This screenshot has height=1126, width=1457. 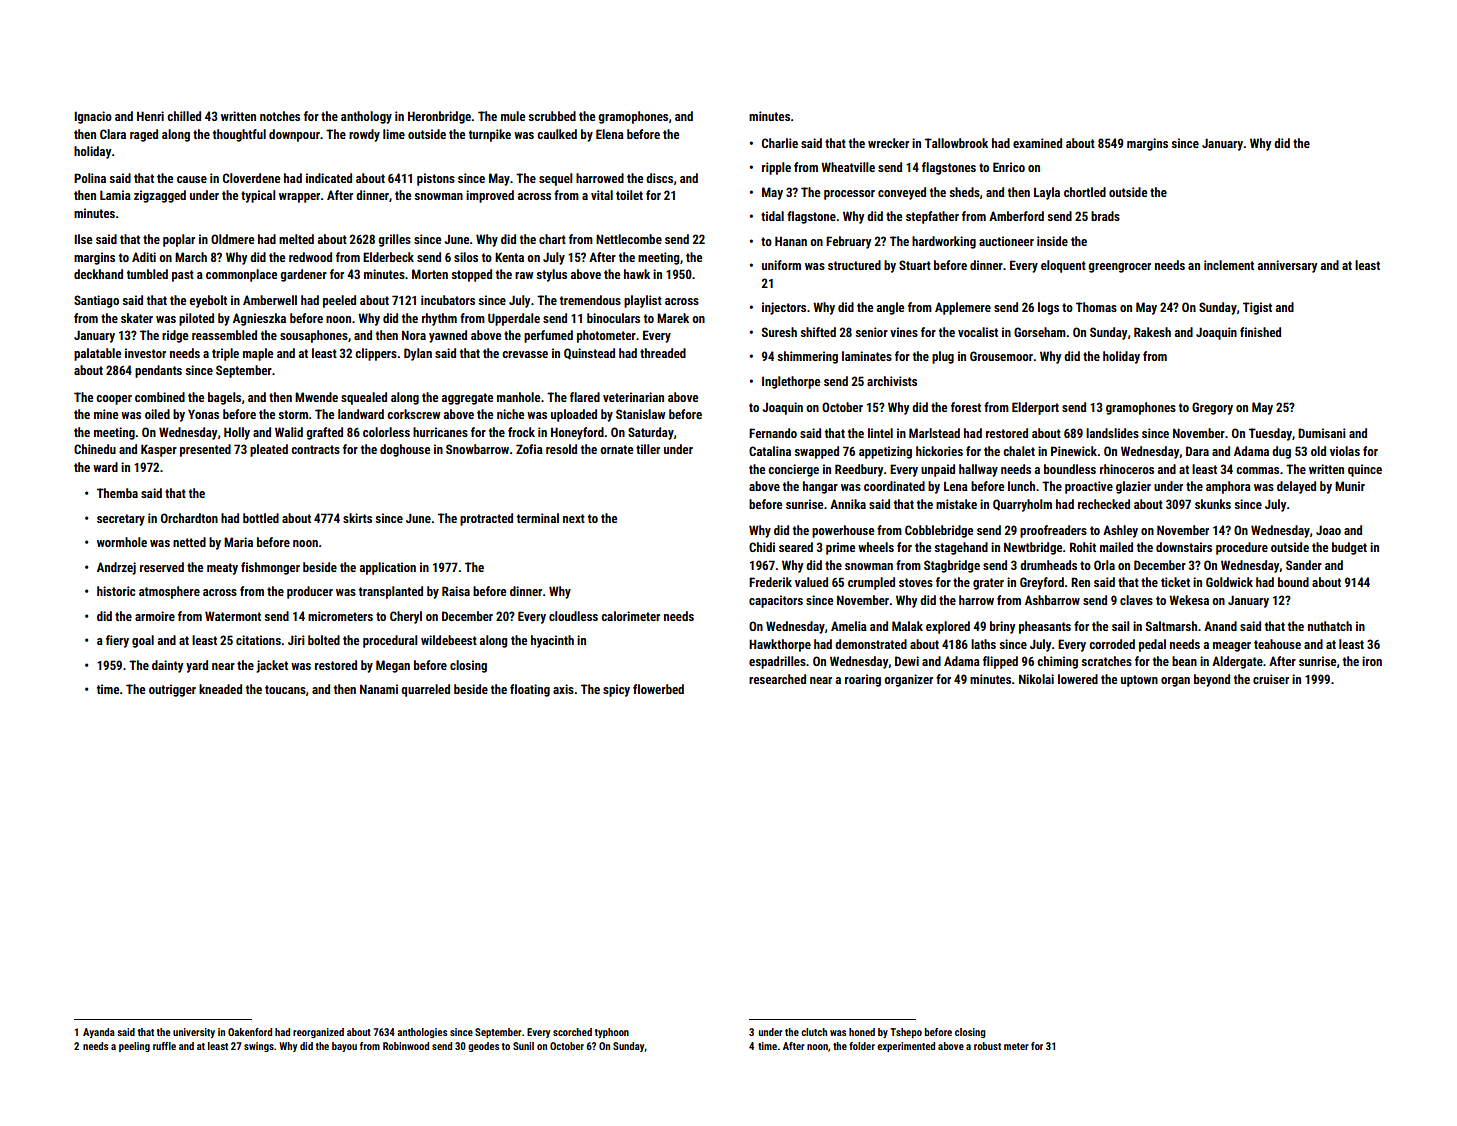 What do you see at coordinates (1372, 661) in the screenshot?
I see `iron` at bounding box center [1372, 661].
